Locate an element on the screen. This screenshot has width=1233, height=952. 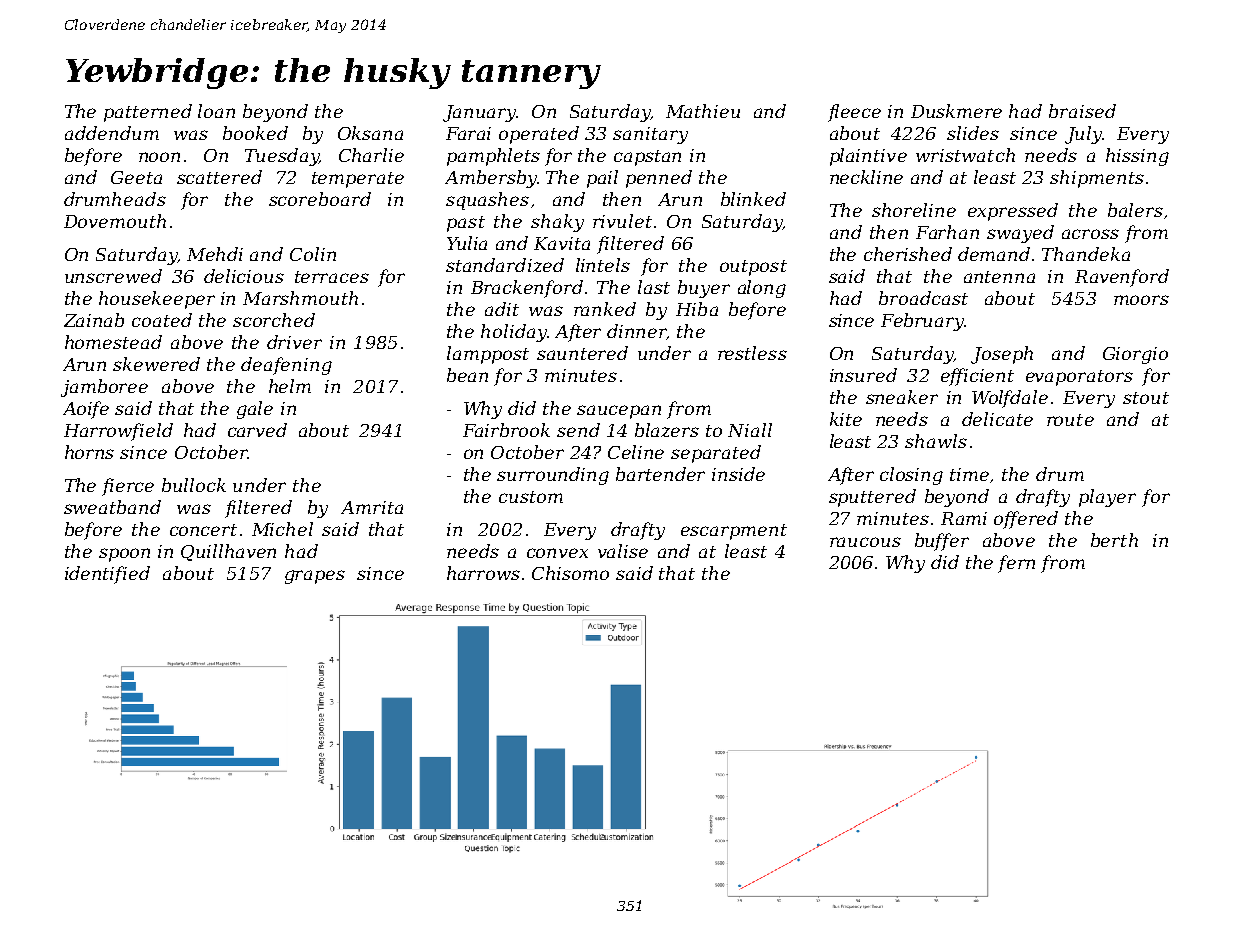
Dovemouth is located at coordinates (115, 221).
